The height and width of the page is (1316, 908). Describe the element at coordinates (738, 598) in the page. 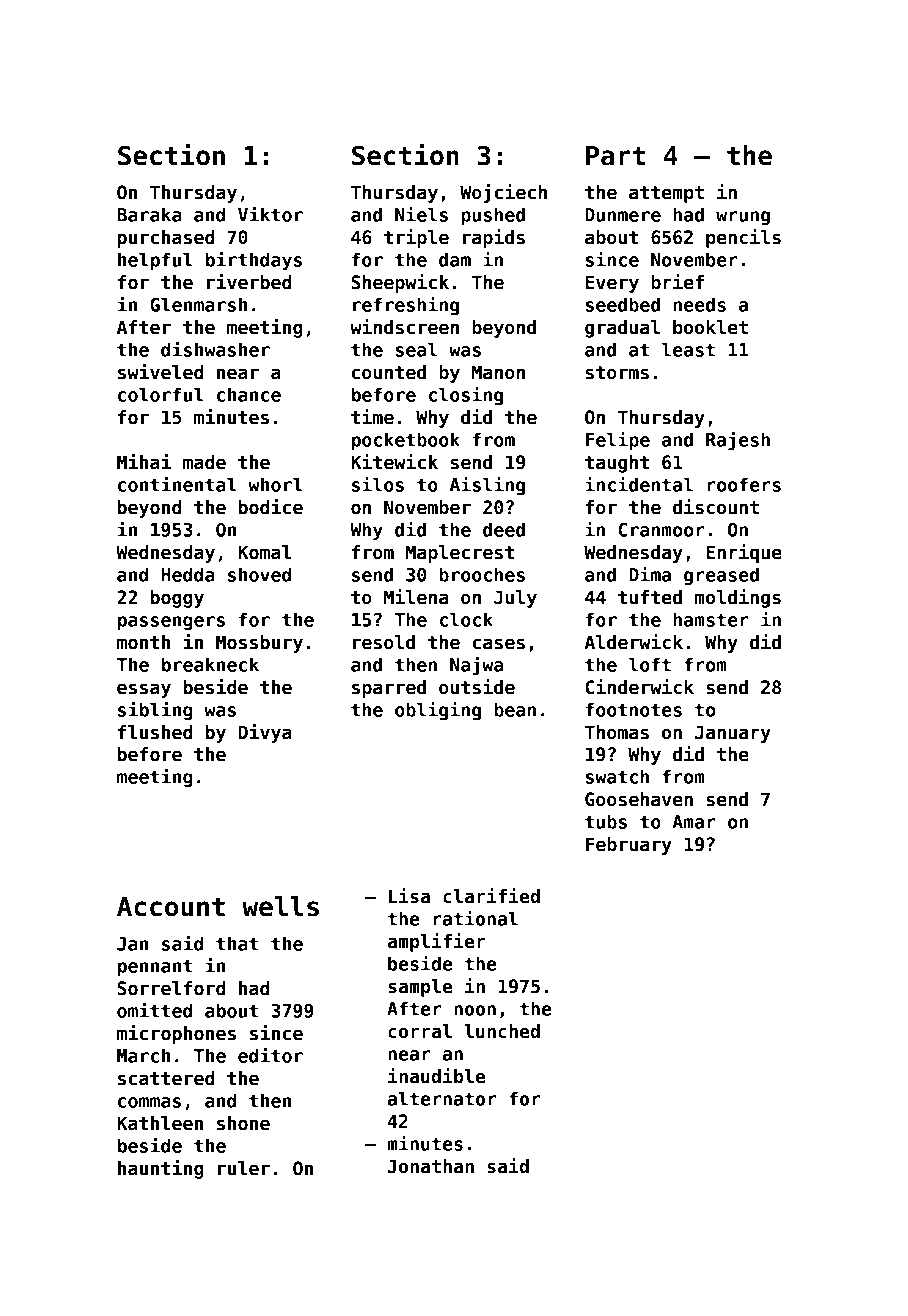

I see `moldings` at that location.
